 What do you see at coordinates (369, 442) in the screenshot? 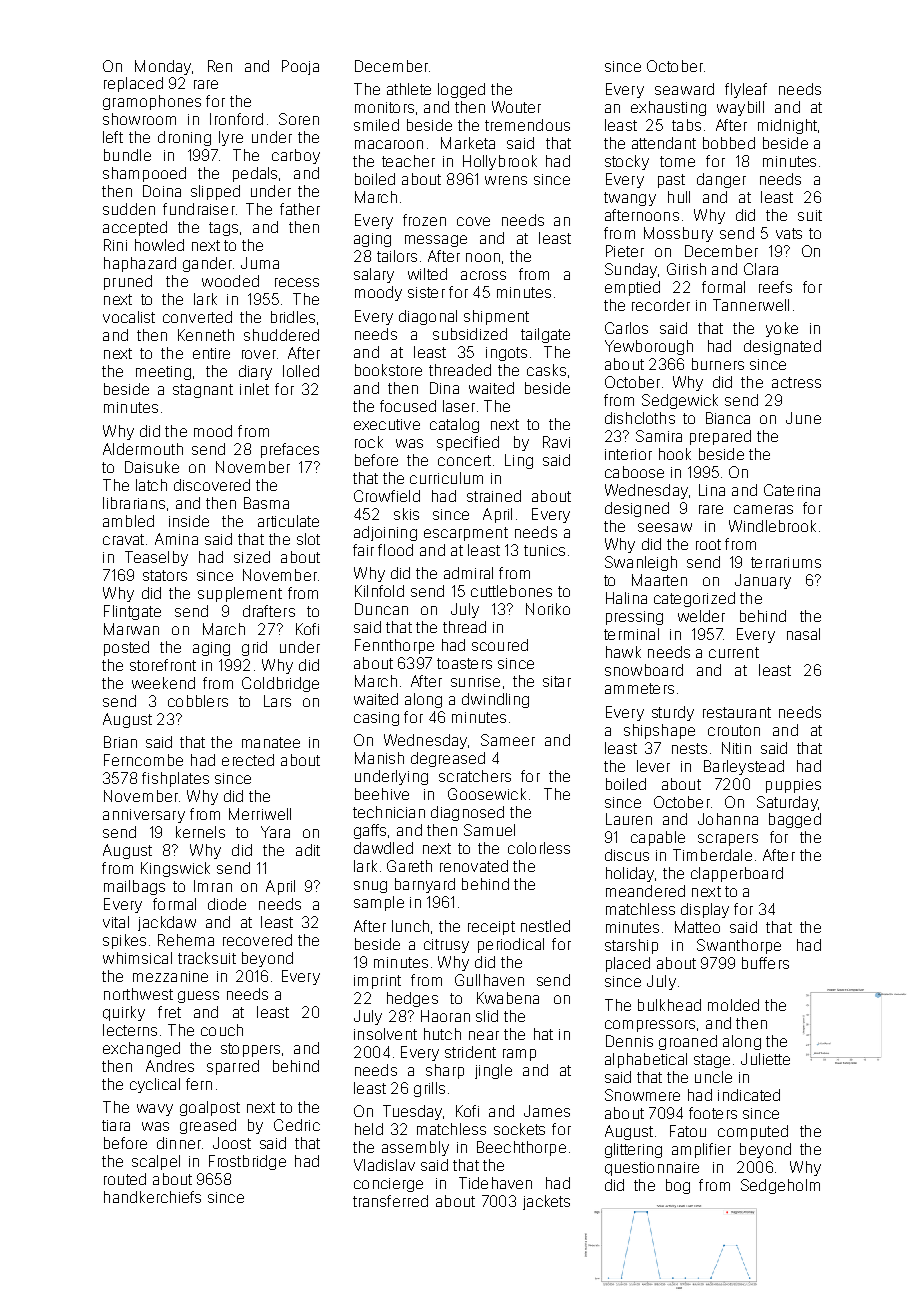
I see `rock` at bounding box center [369, 442].
